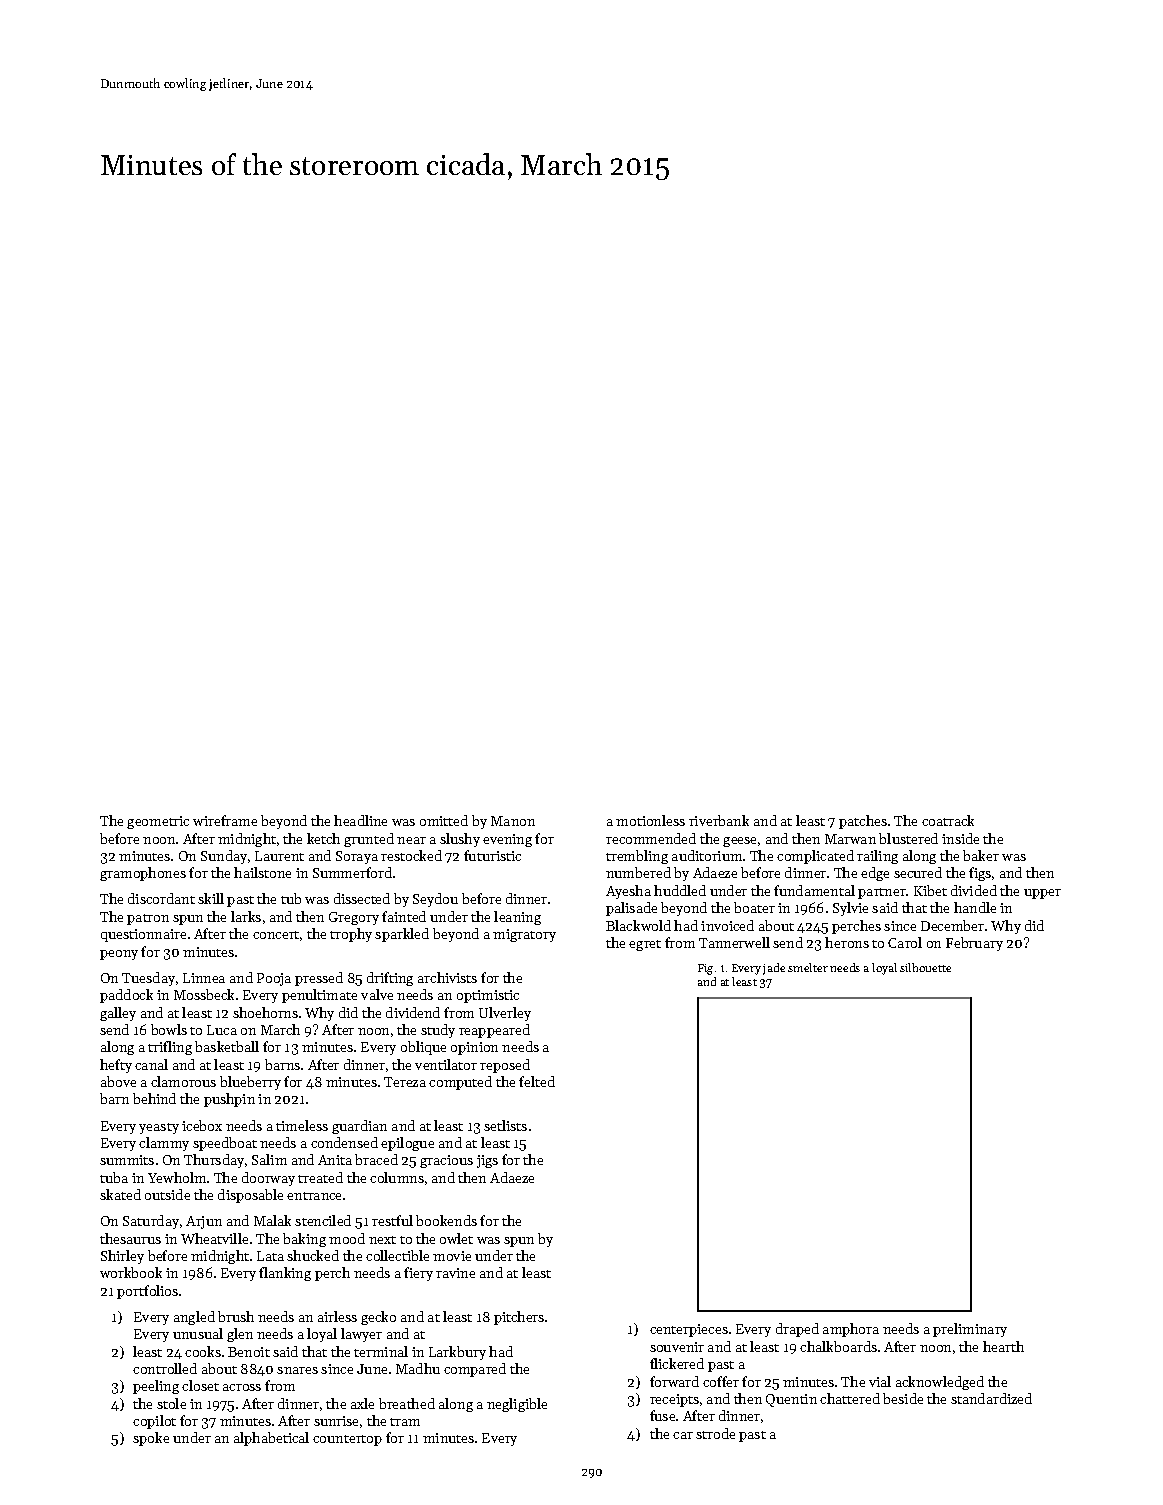 The width and height of the image is (1163, 1505). Describe the element at coordinates (455, 1273) in the image. I see `ravine` at that location.
